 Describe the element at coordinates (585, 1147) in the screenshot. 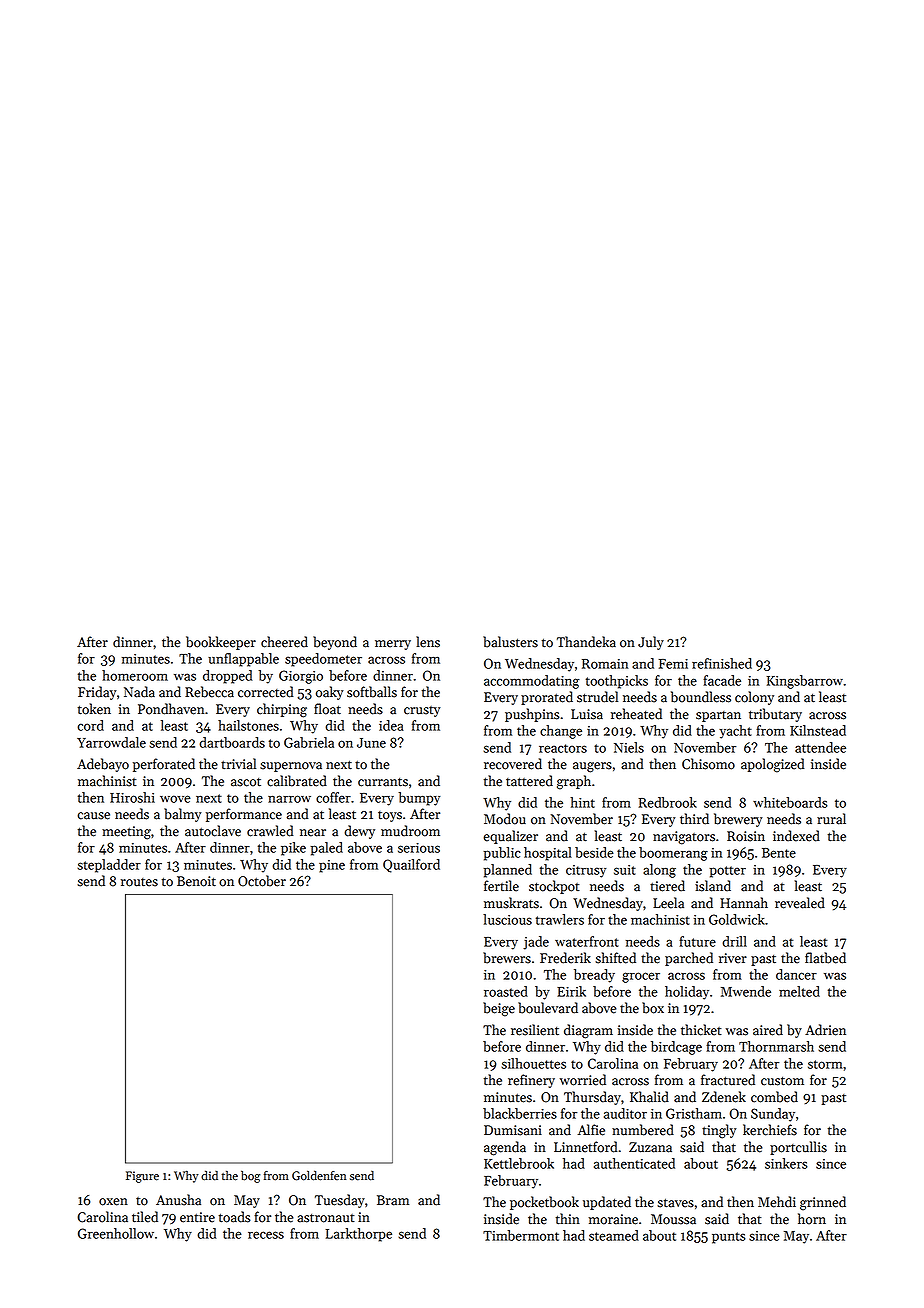

I see `Linnetford` at that location.
